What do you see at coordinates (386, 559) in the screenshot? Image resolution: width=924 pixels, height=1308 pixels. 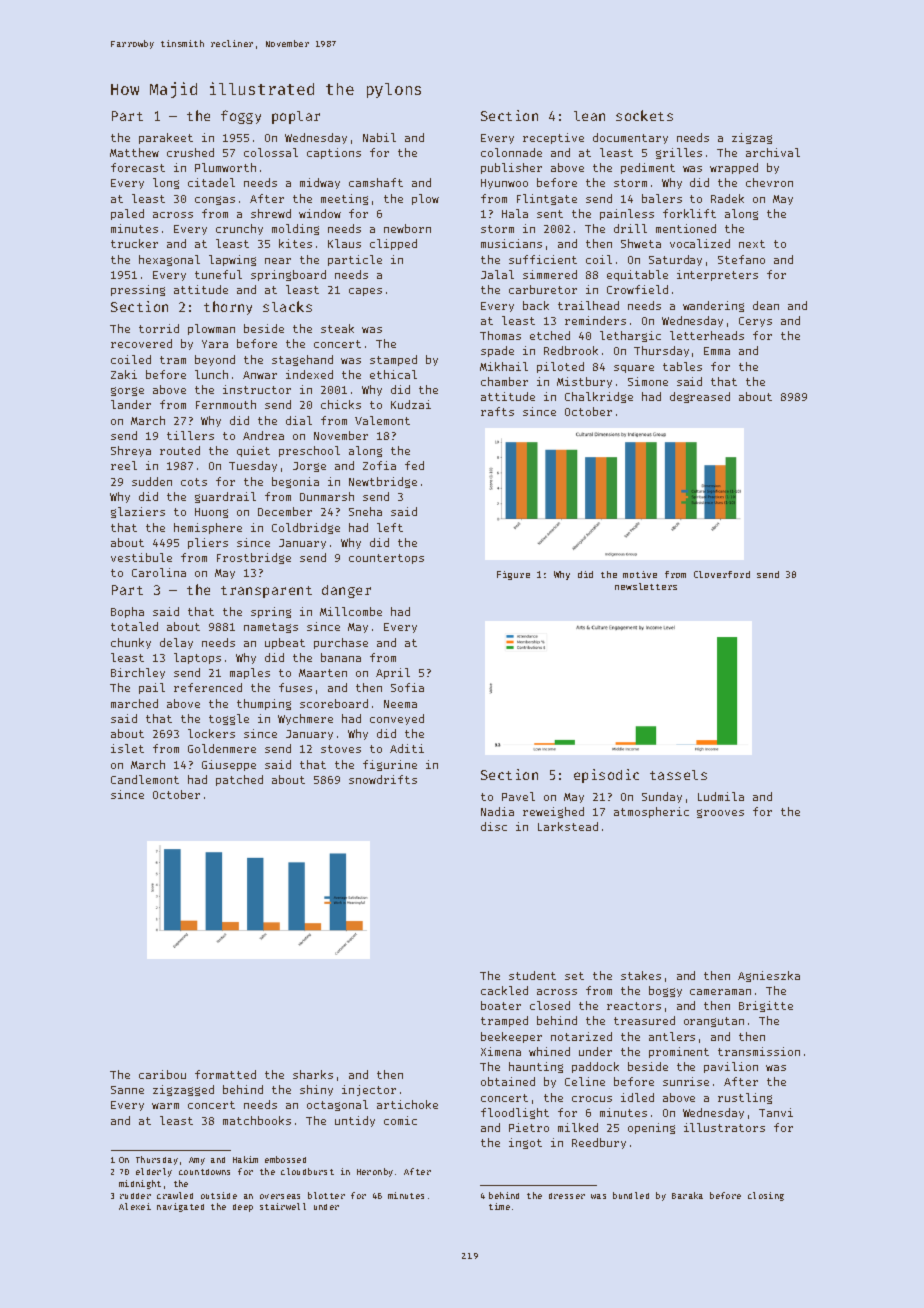 I see `countertops` at bounding box center [386, 559].
